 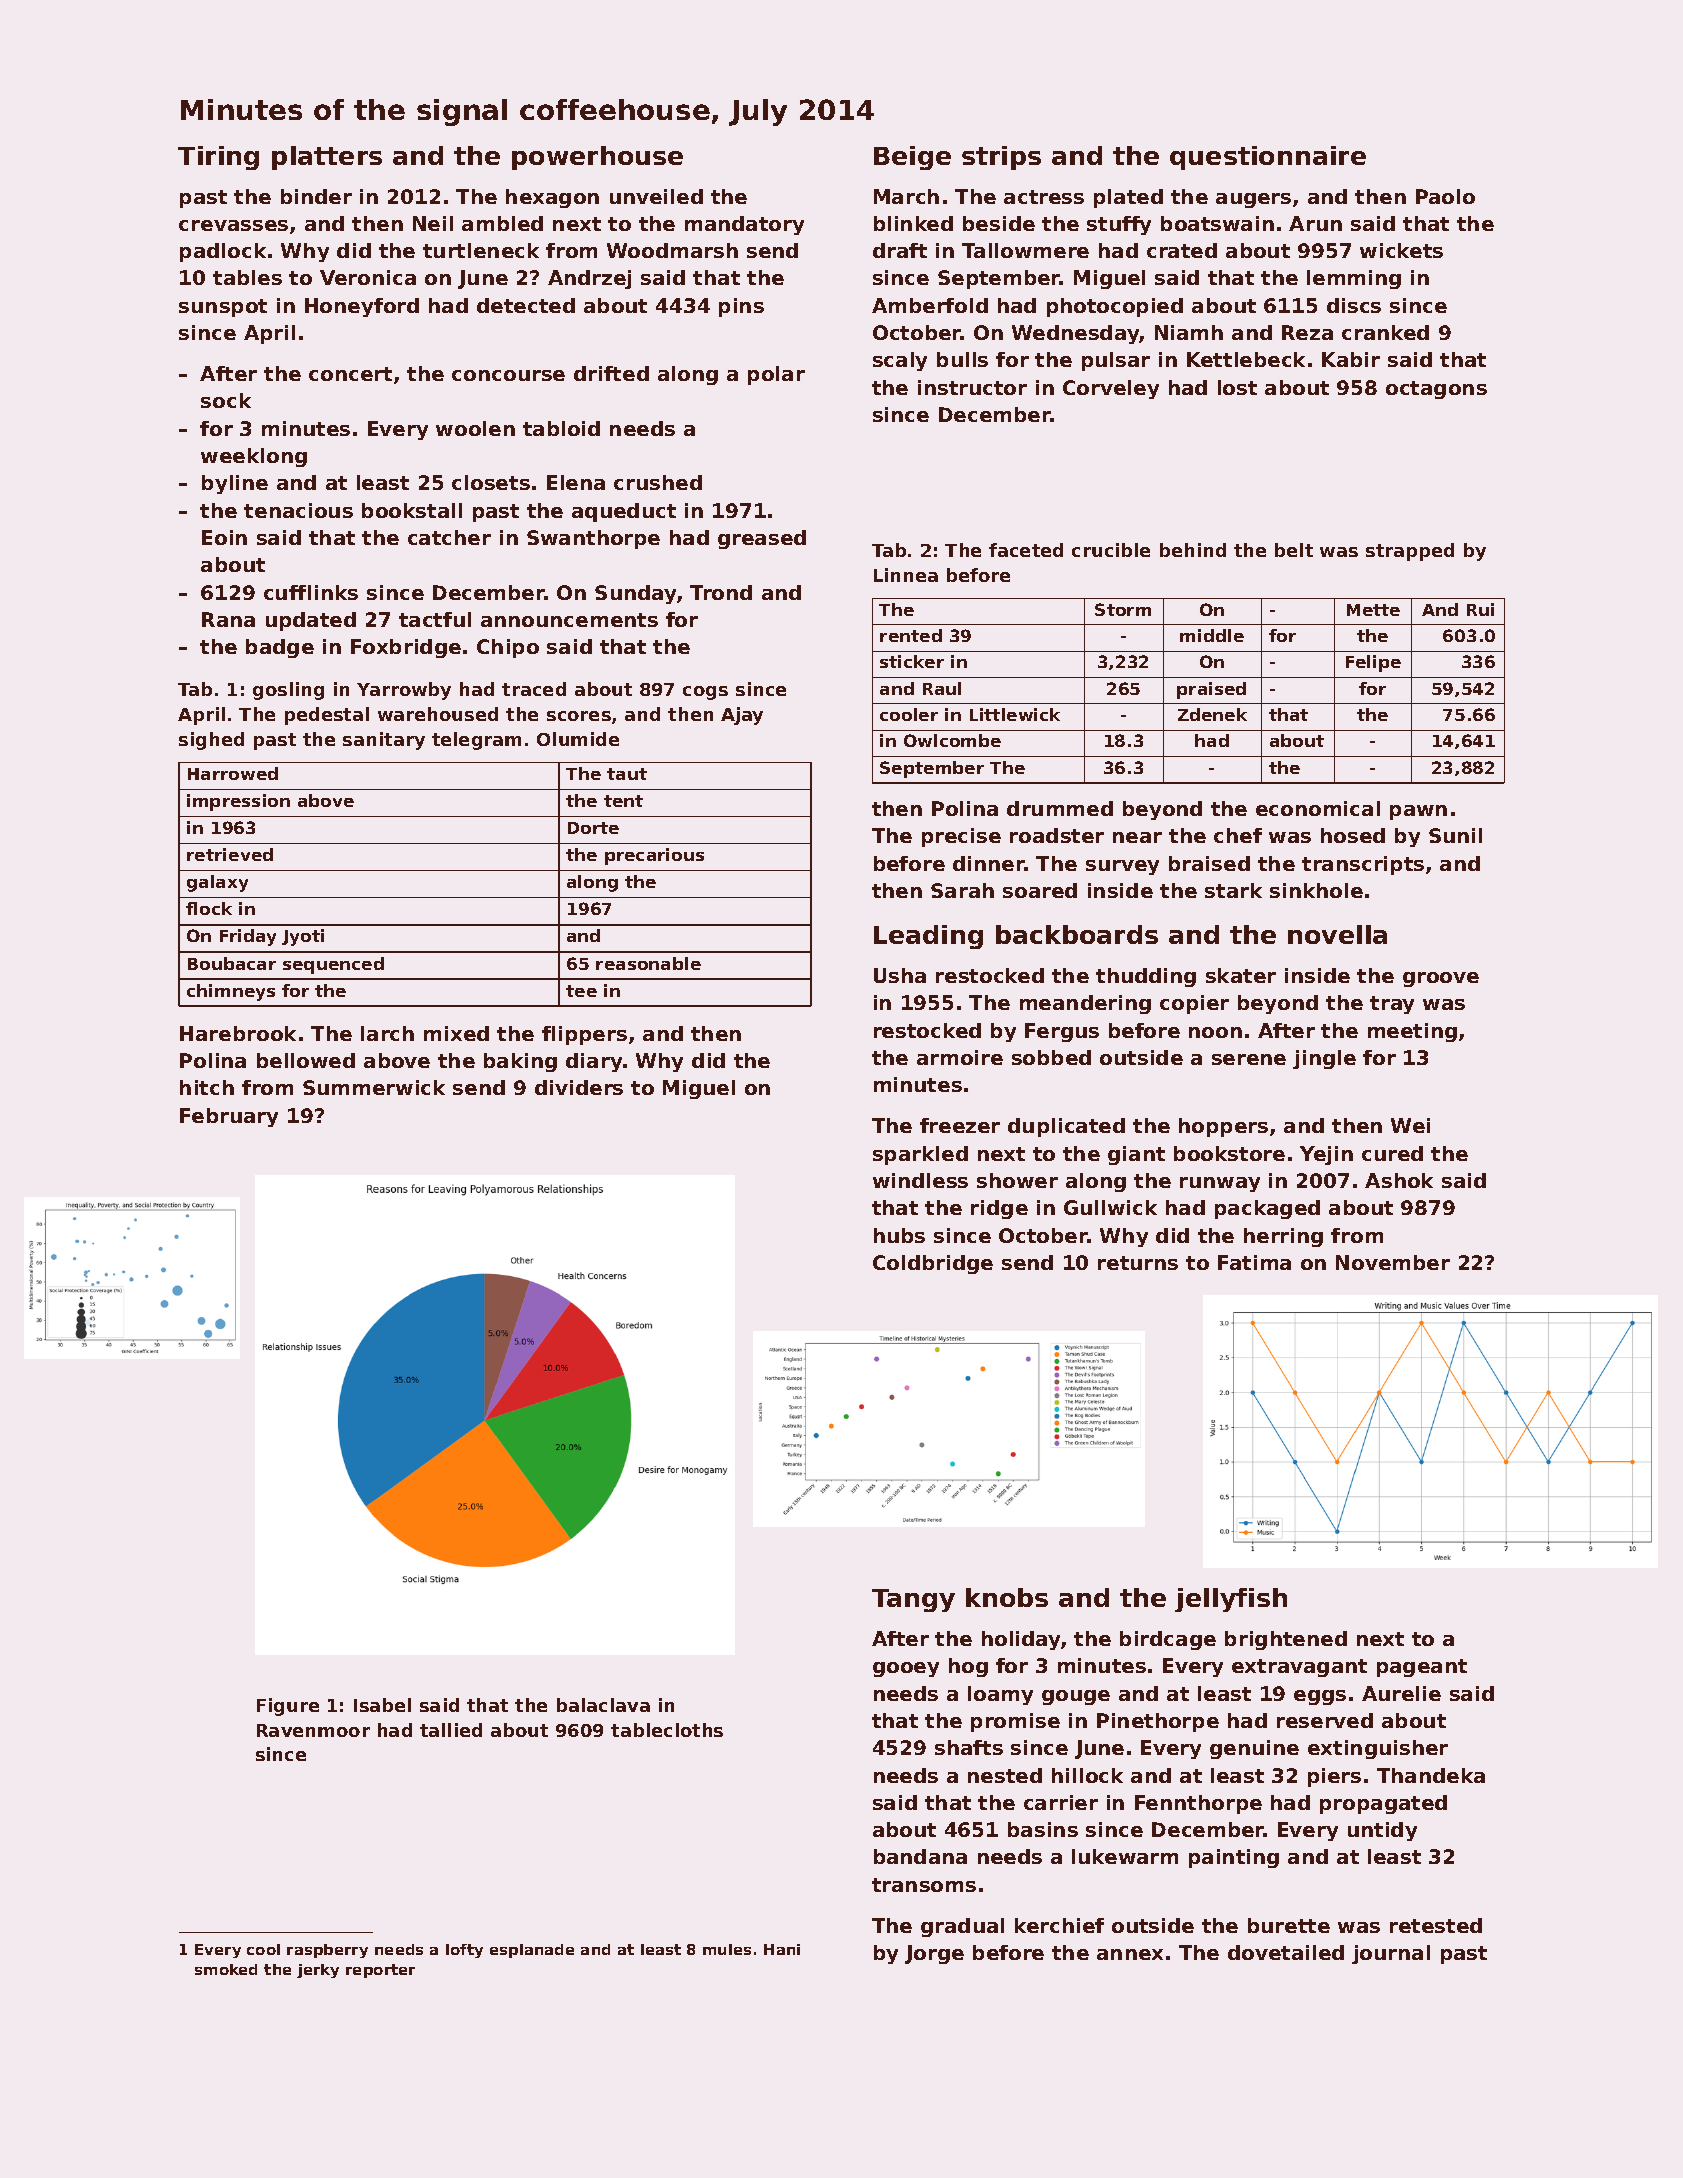 What do you see at coordinates (597, 158) in the screenshot?
I see `powerhouse` at bounding box center [597, 158].
